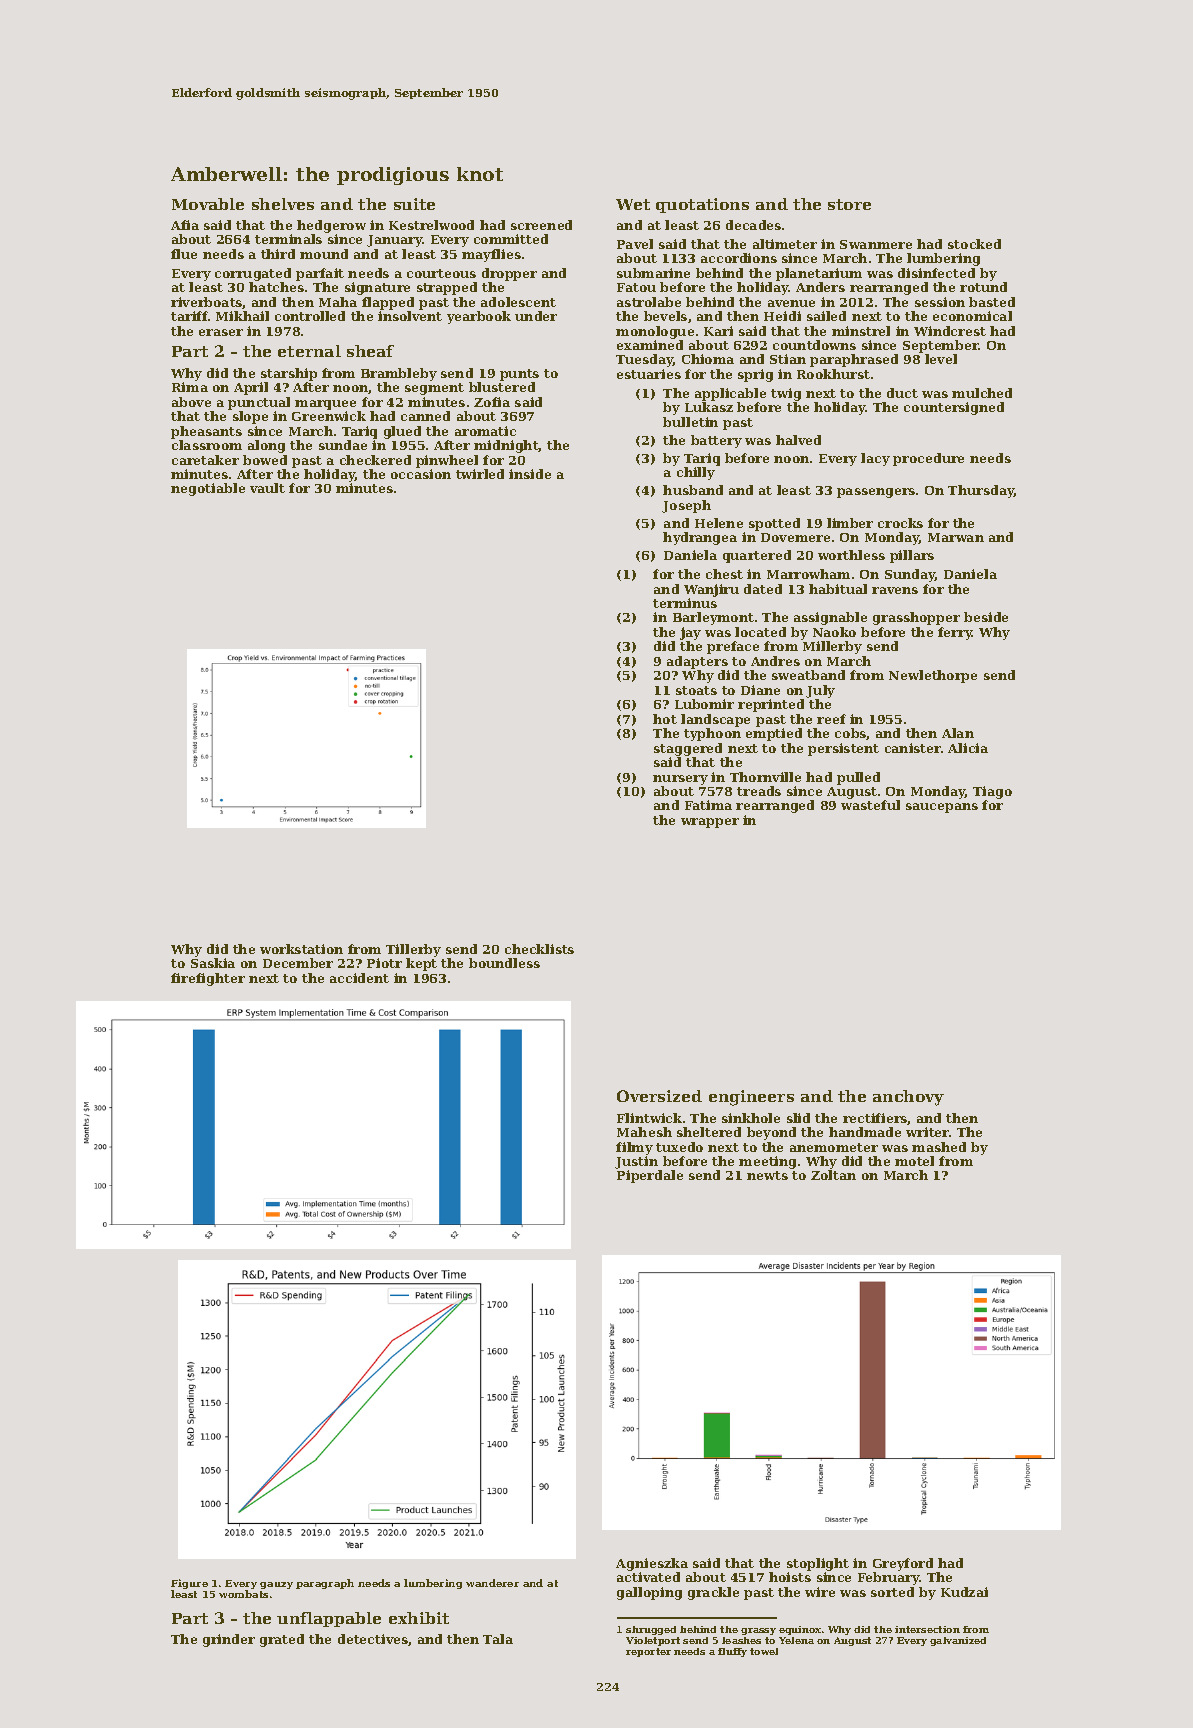 This screenshot has width=1193, height=1728. Describe the element at coordinates (536, 316) in the screenshot. I see `under` at that location.
